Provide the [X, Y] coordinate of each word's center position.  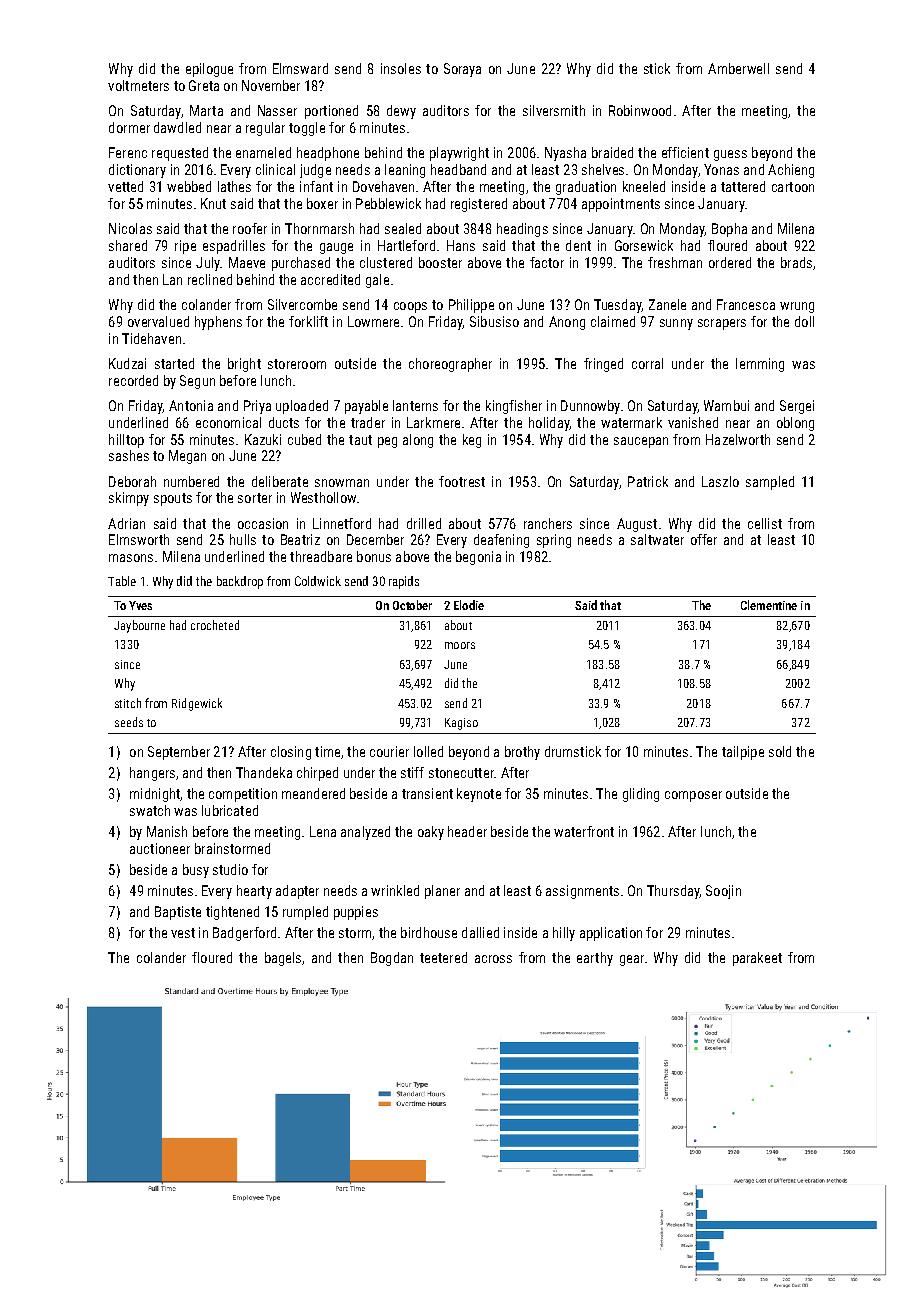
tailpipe [743, 753]
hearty [254, 892]
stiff [412, 772]
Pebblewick [388, 203]
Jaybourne [139, 626]
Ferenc [128, 152]
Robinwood [640, 110]
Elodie [469, 605]
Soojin [723, 892]
